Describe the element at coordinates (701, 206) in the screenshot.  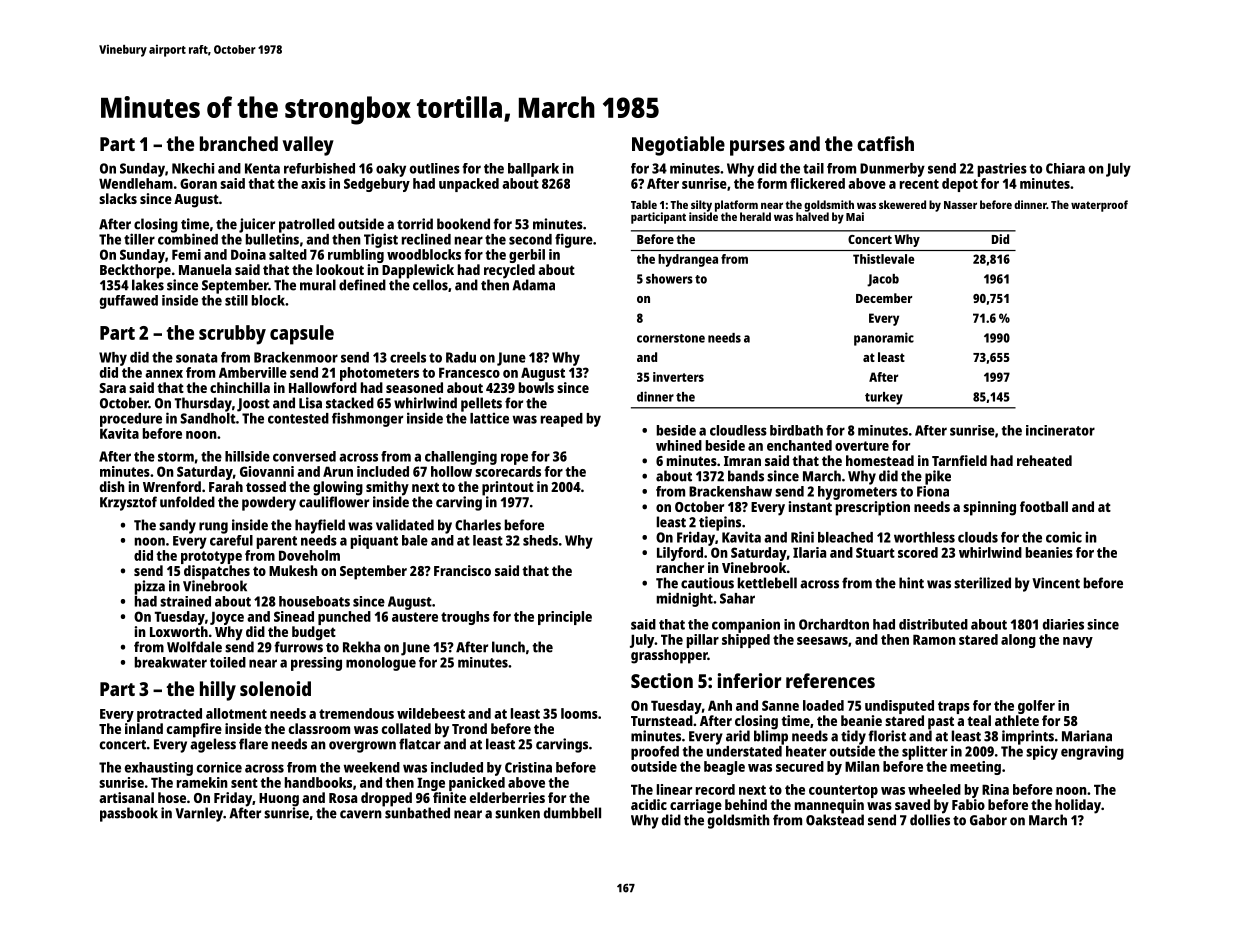
I see `silty` at that location.
